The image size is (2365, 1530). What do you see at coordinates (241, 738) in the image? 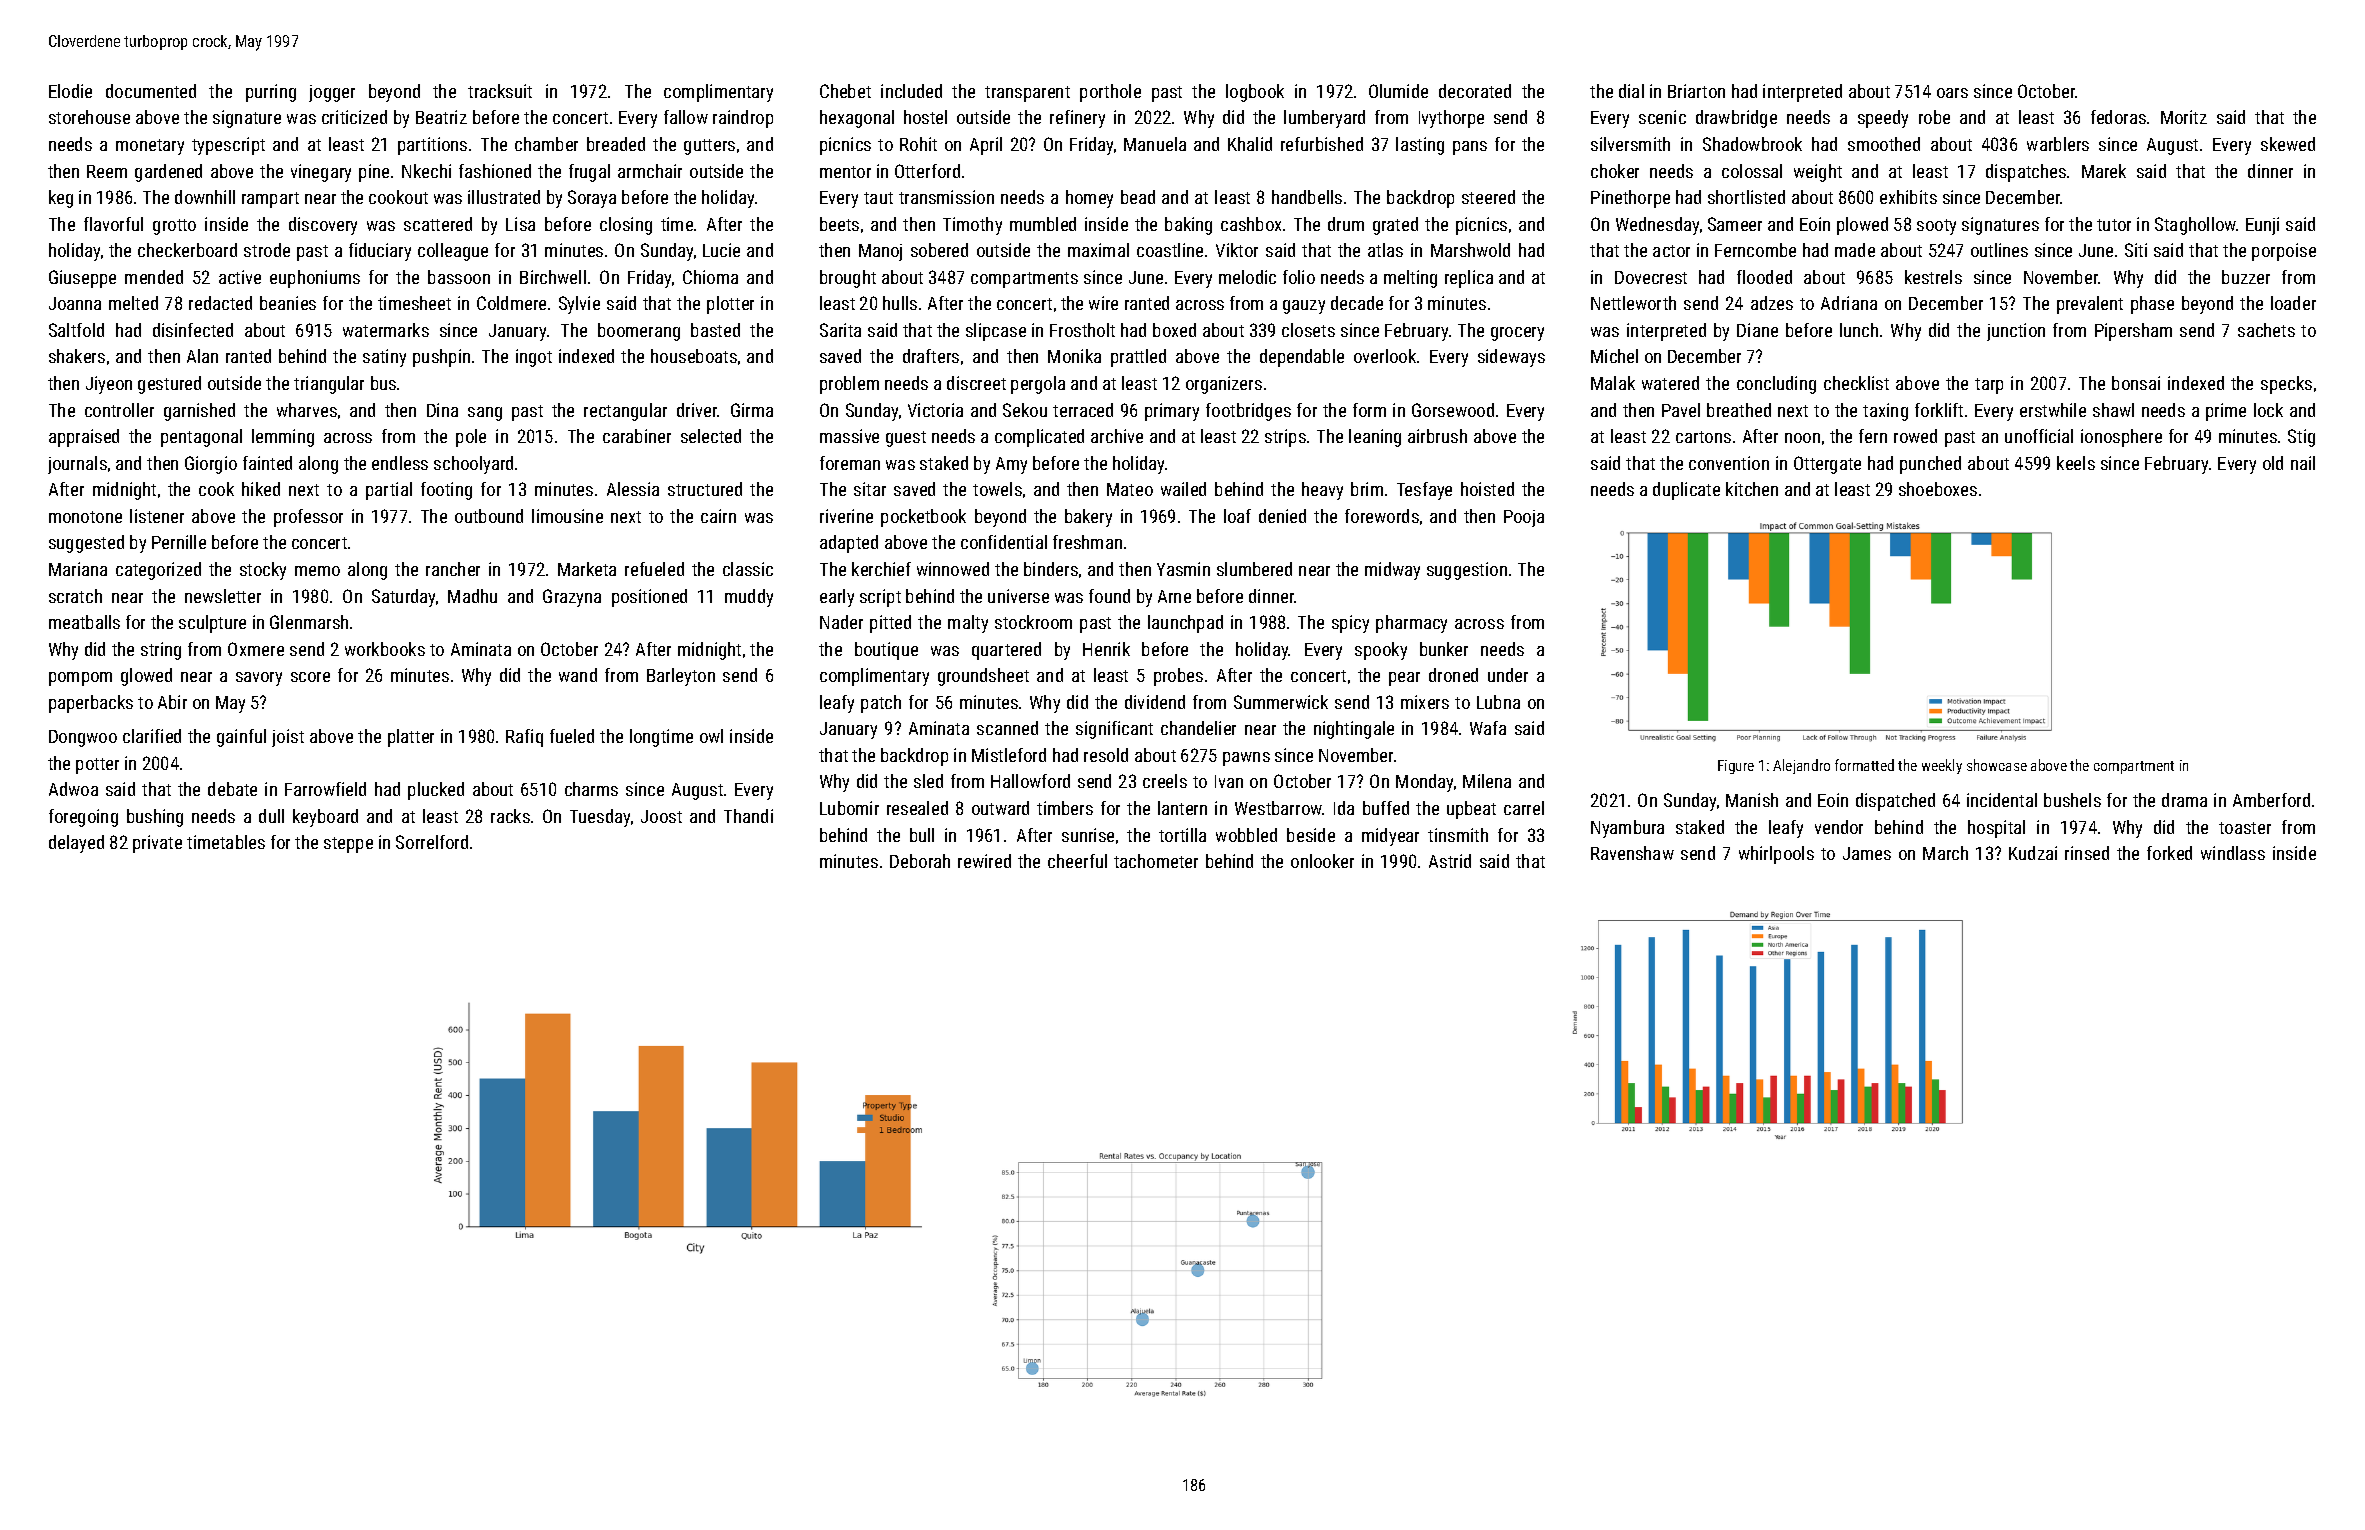
I see `gainful` at bounding box center [241, 738].
